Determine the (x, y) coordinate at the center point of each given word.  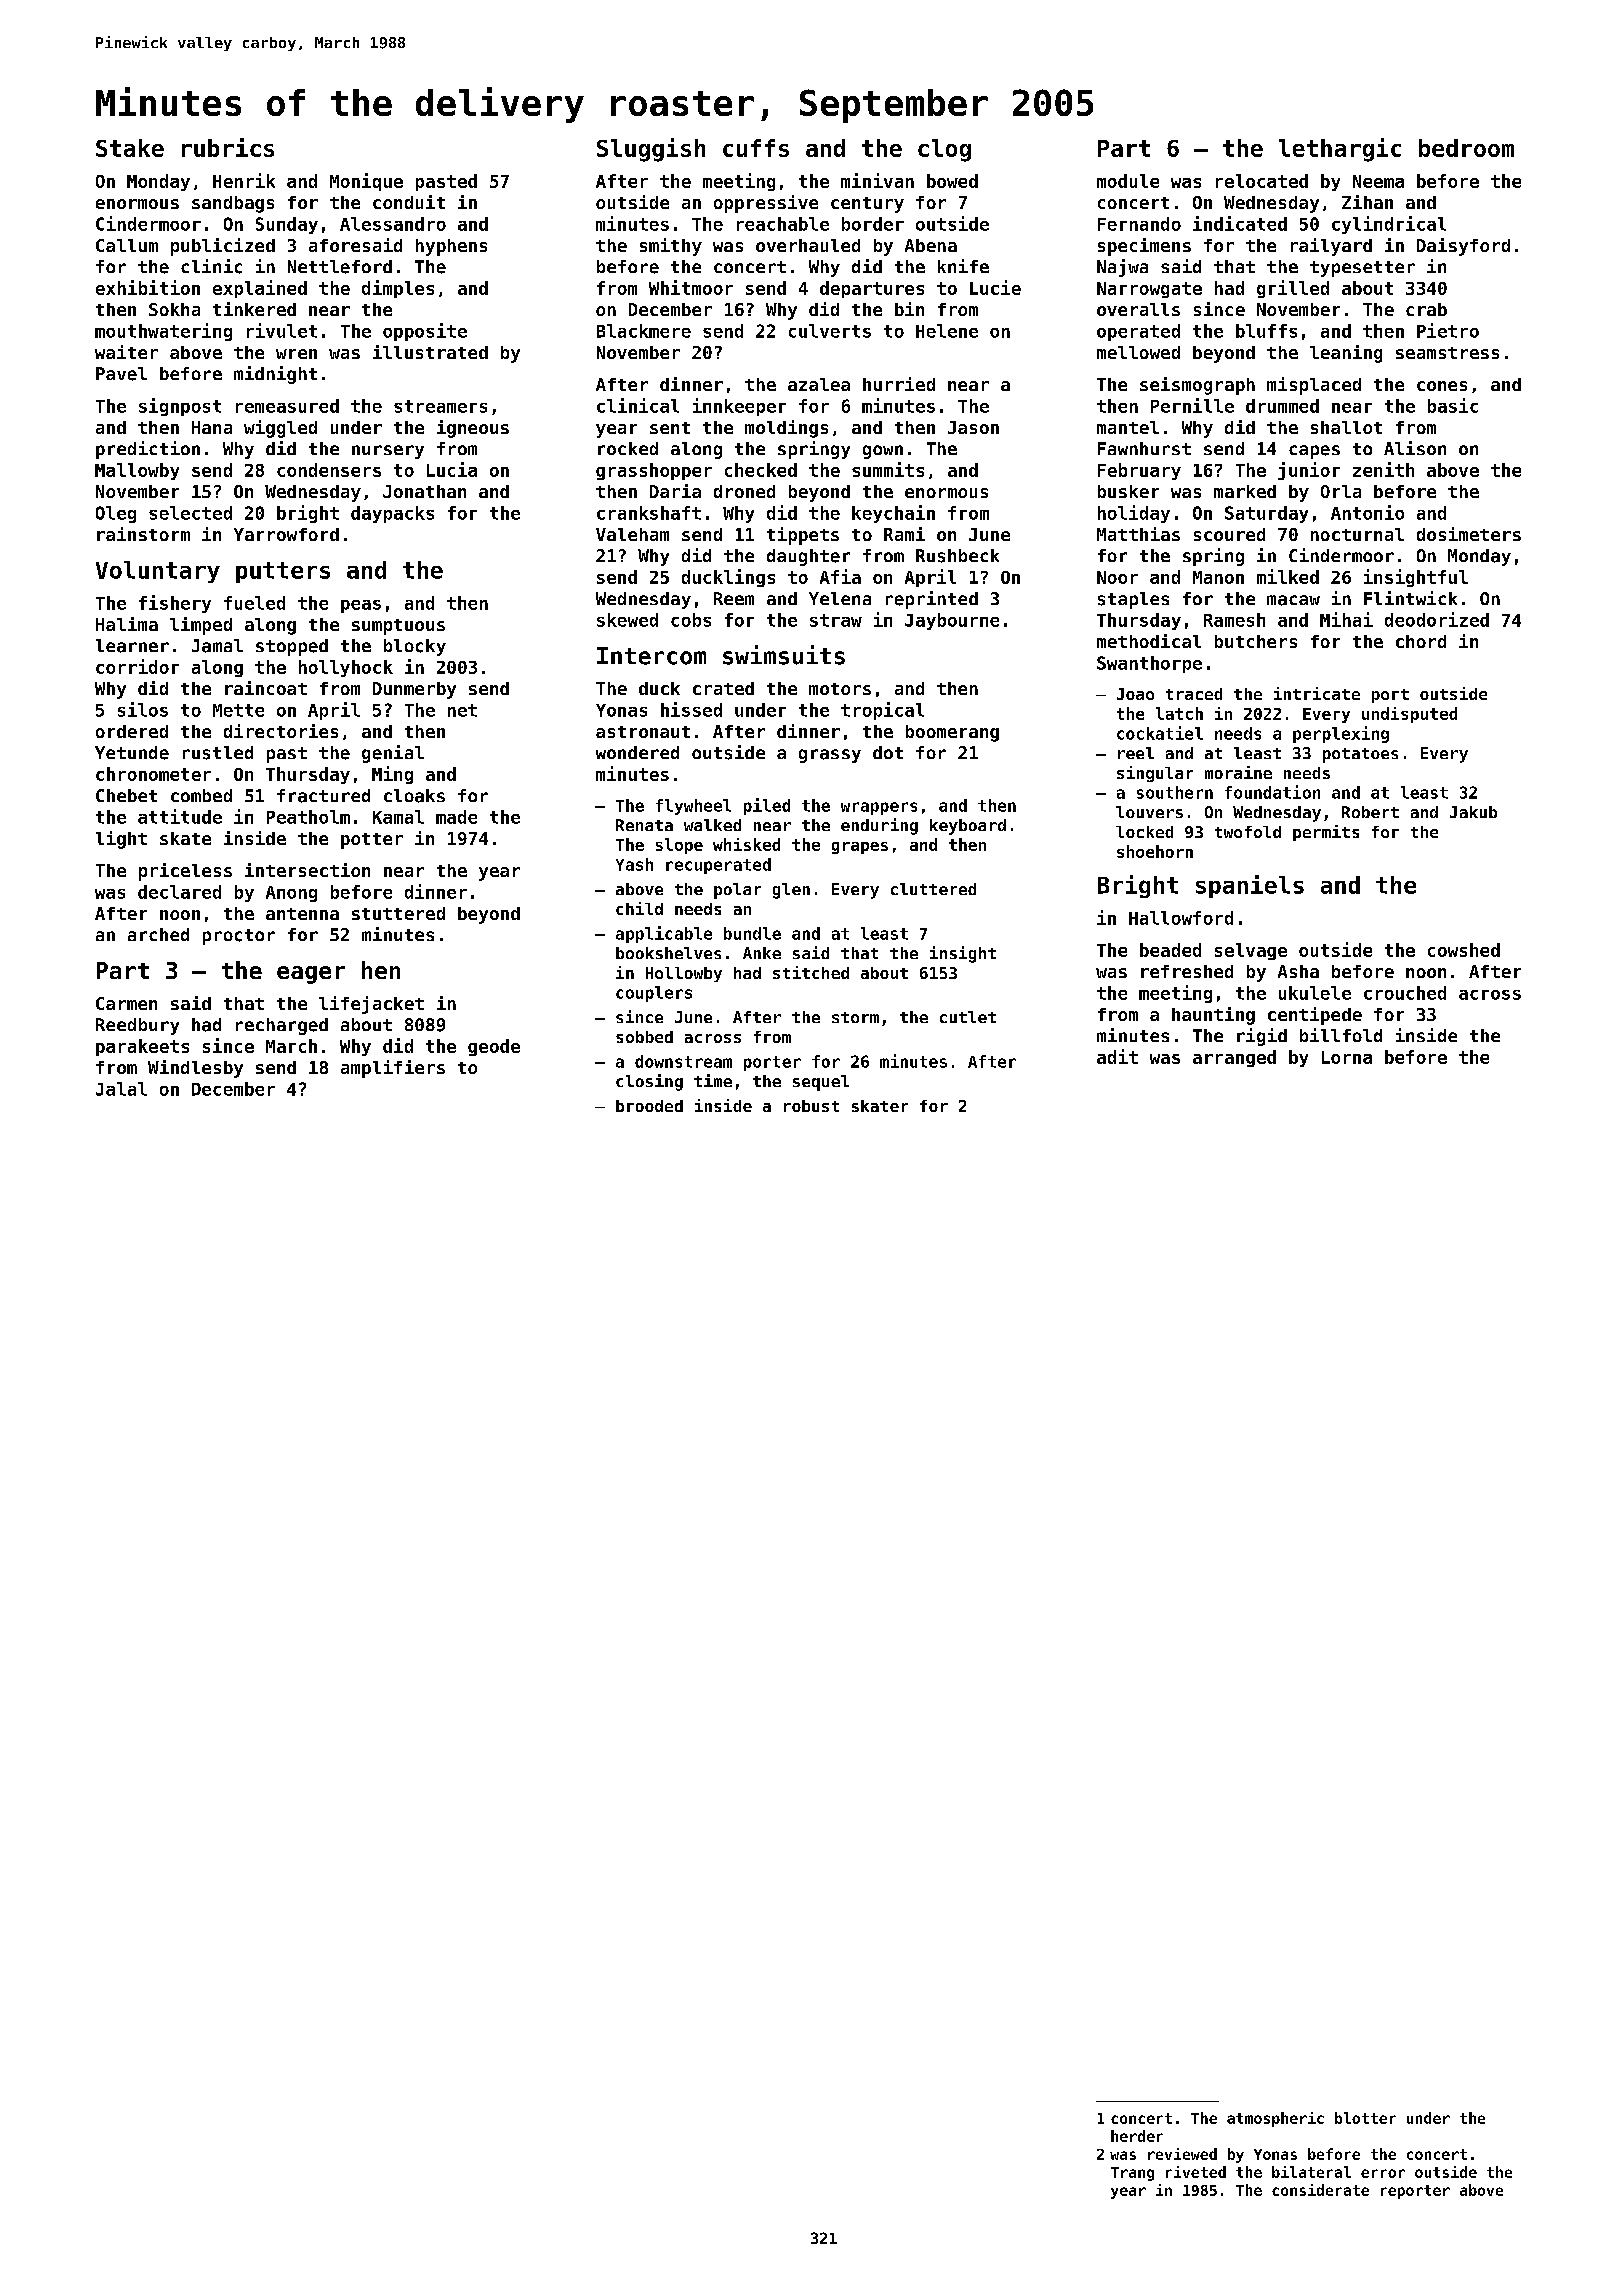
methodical (1149, 641)
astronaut (643, 732)
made (456, 817)
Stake (130, 148)
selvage (1251, 951)
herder (1137, 2136)
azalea (819, 384)
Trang (1132, 2174)
